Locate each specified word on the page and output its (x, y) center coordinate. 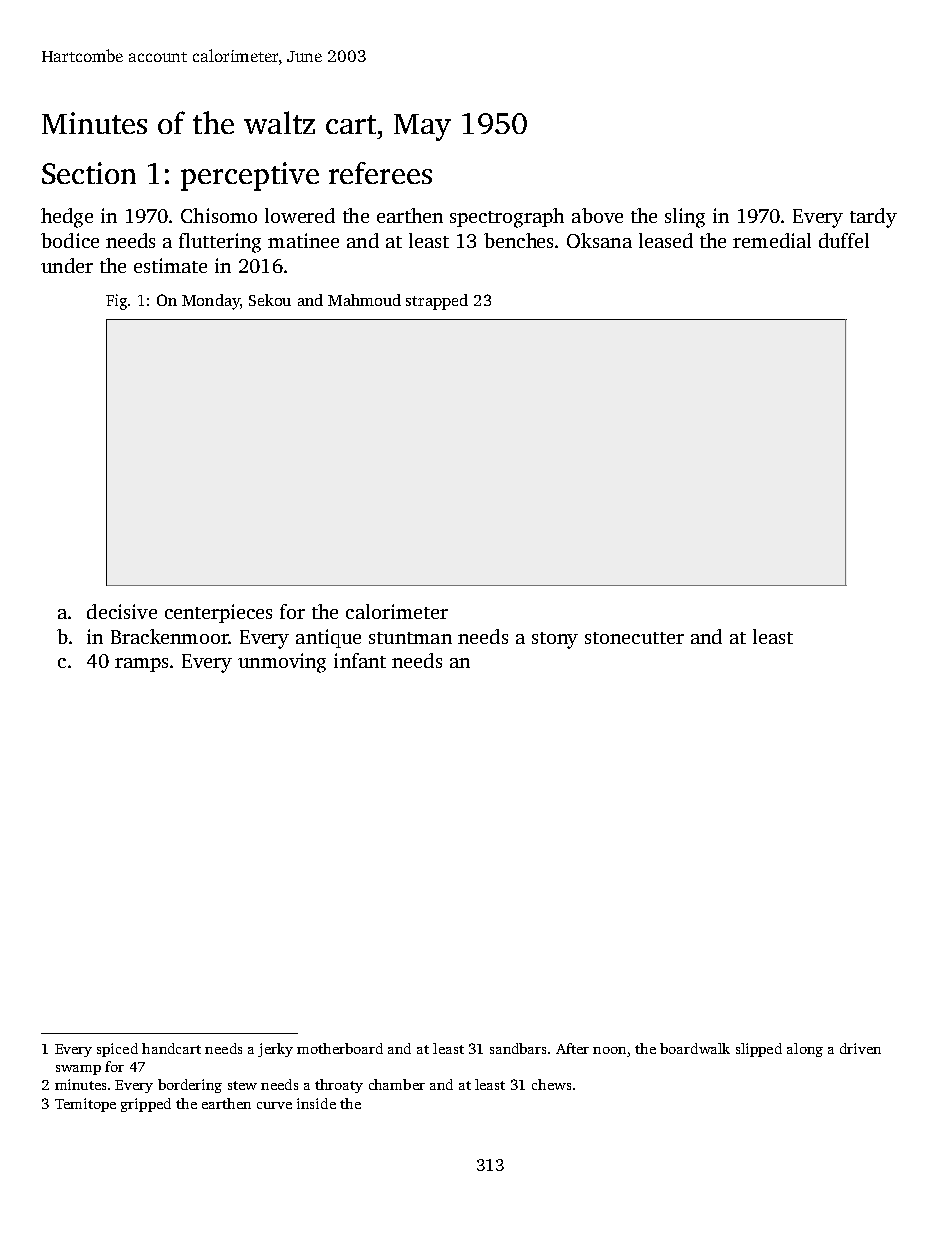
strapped (437, 302)
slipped (759, 1050)
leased (666, 240)
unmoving (282, 663)
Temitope (85, 1105)
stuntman (410, 638)
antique (328, 638)
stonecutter (634, 638)
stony (555, 640)
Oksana (599, 240)
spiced (117, 1050)
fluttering (220, 243)
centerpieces (218, 613)
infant (360, 660)
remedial (772, 240)
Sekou (270, 300)
